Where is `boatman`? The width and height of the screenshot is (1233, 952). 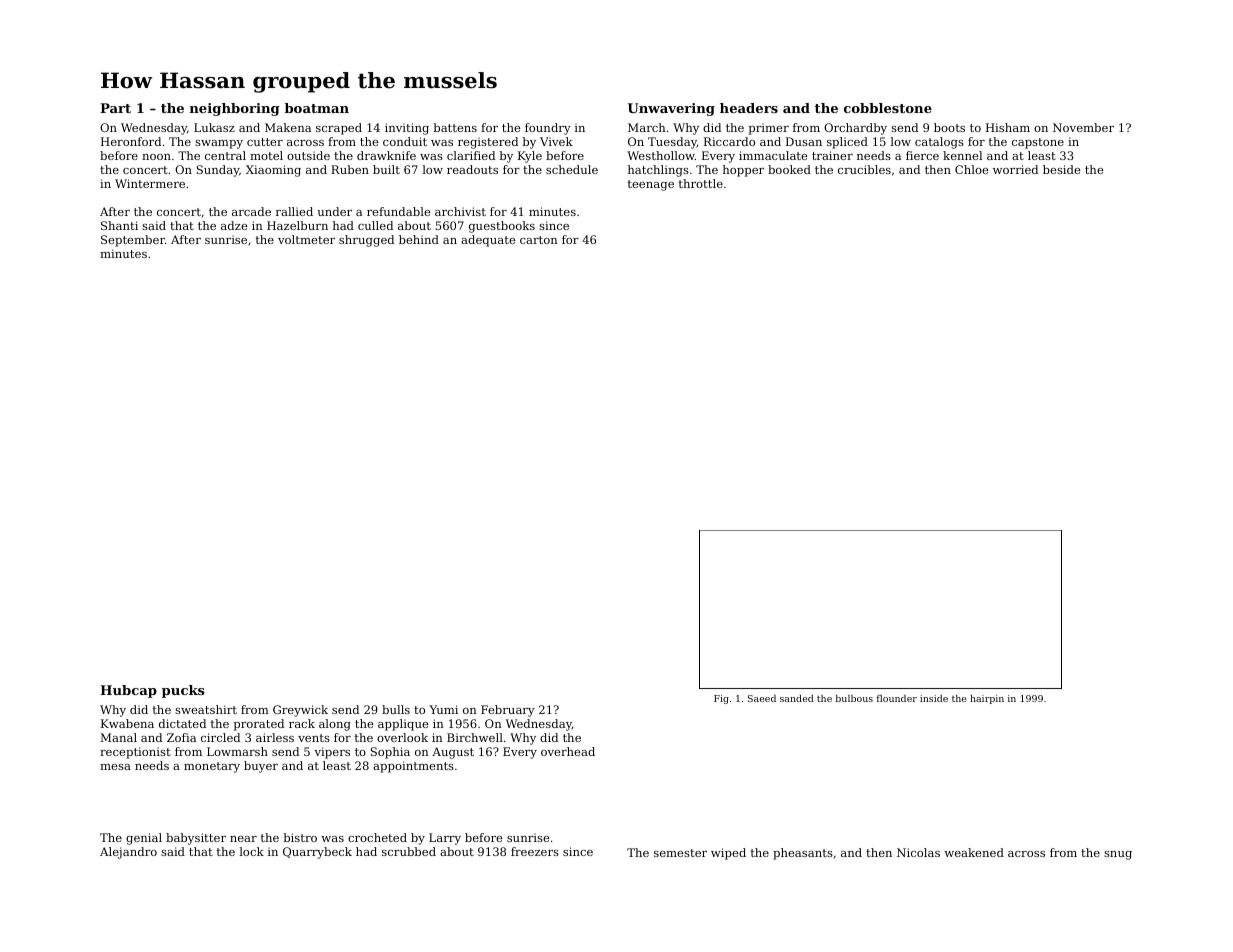
boatman is located at coordinates (317, 108).
